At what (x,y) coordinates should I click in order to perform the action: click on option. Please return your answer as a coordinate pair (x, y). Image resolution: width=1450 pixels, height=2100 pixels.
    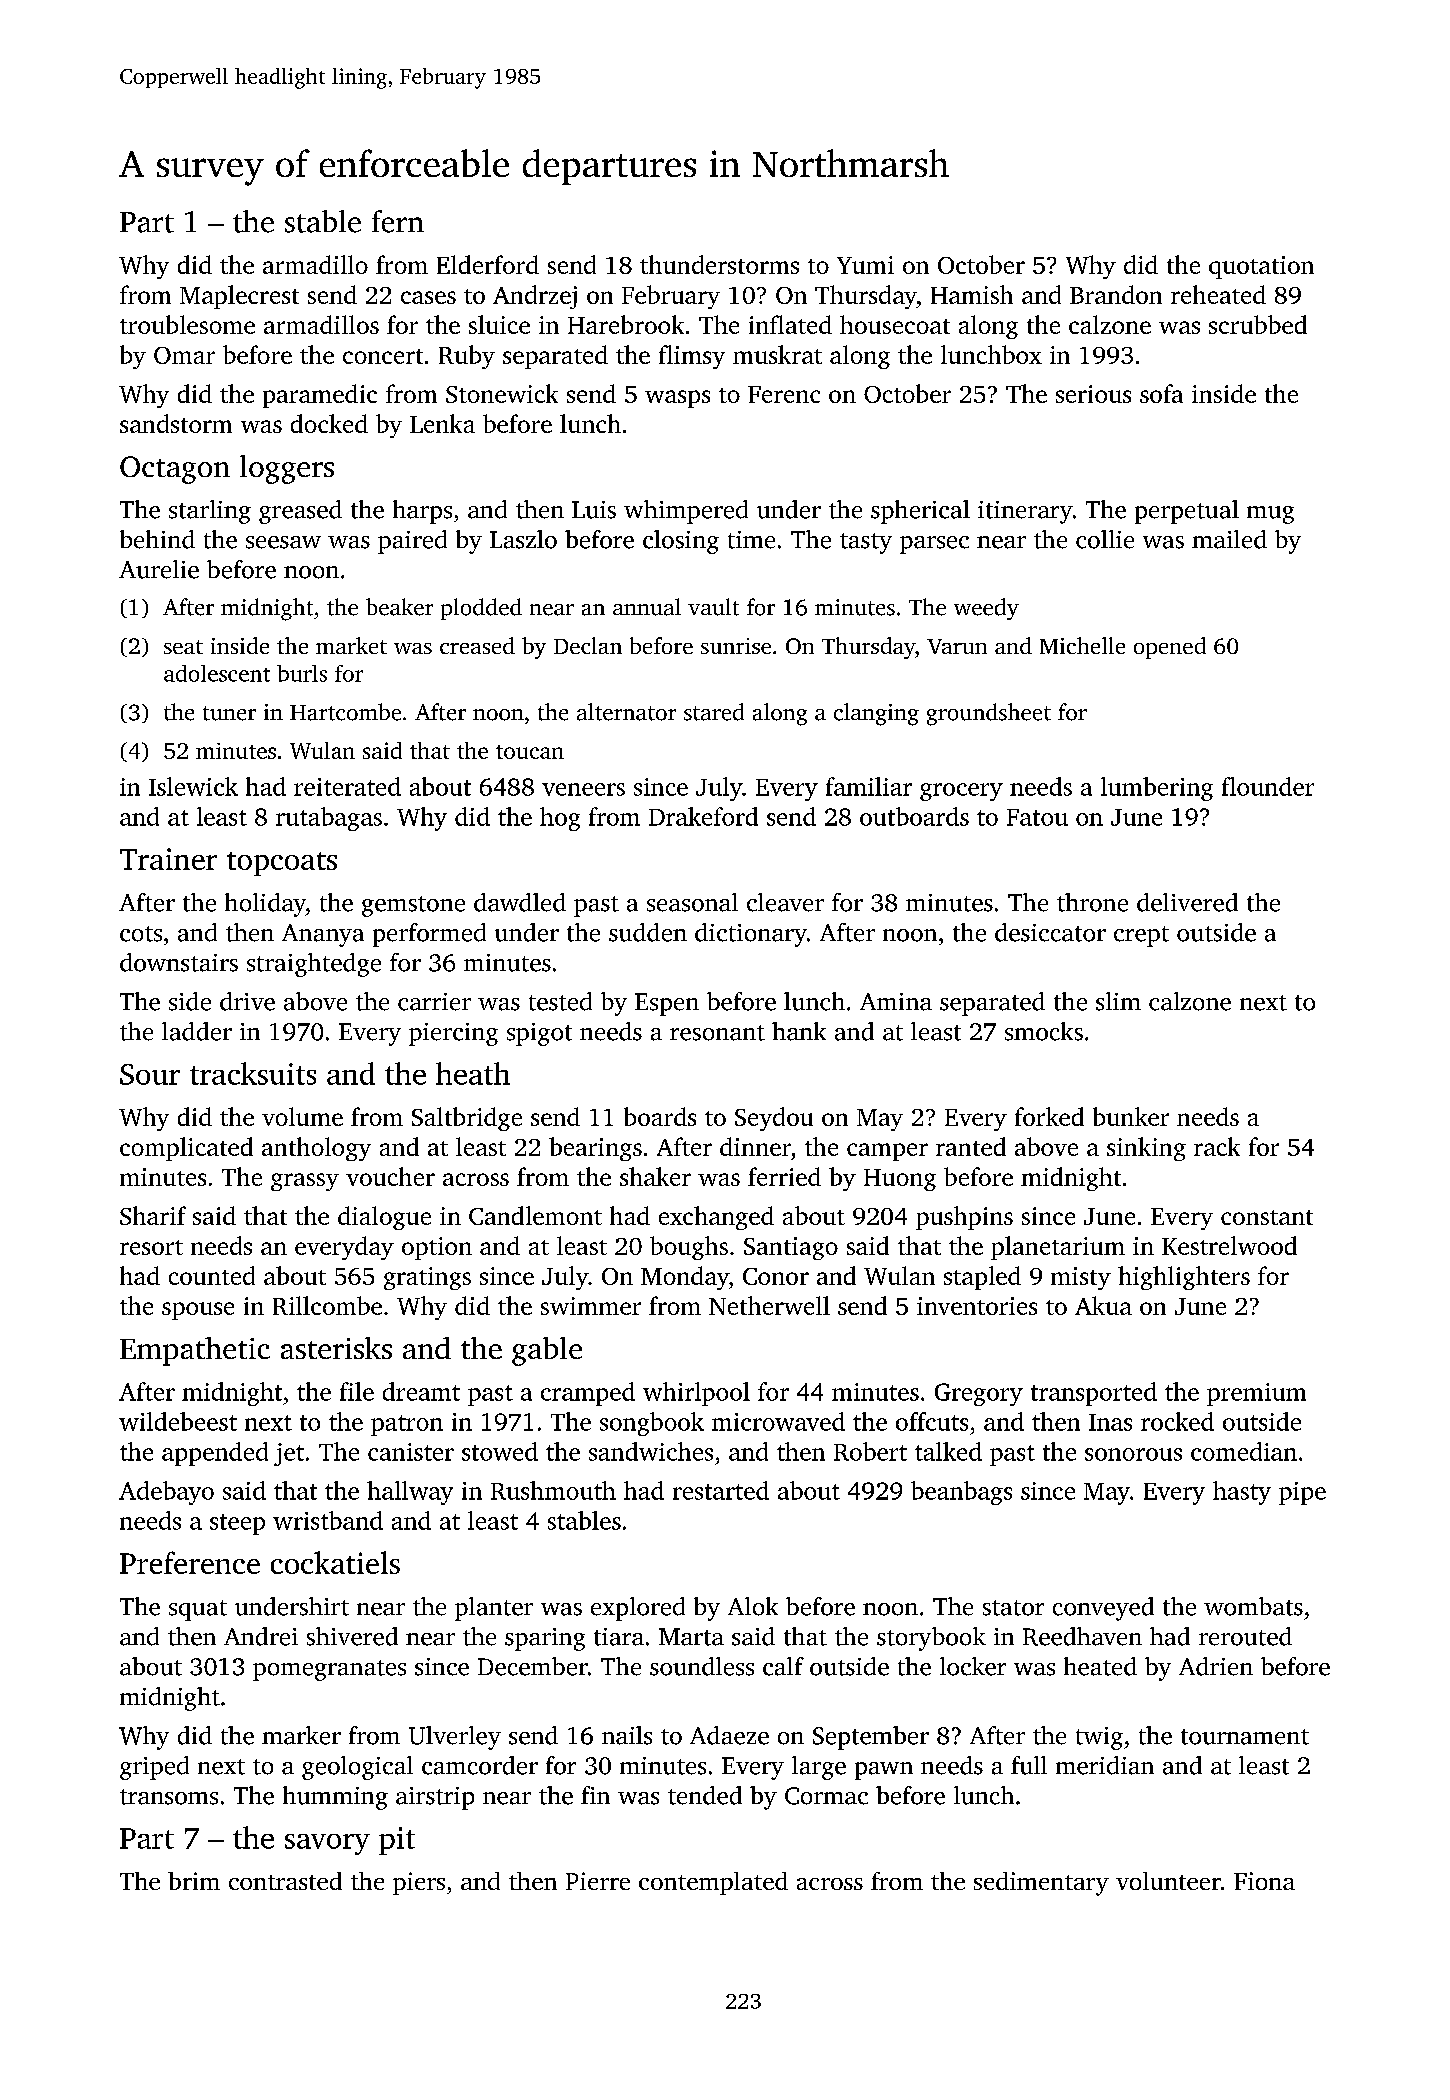
    Looking at the image, I should click on (437, 1248).
